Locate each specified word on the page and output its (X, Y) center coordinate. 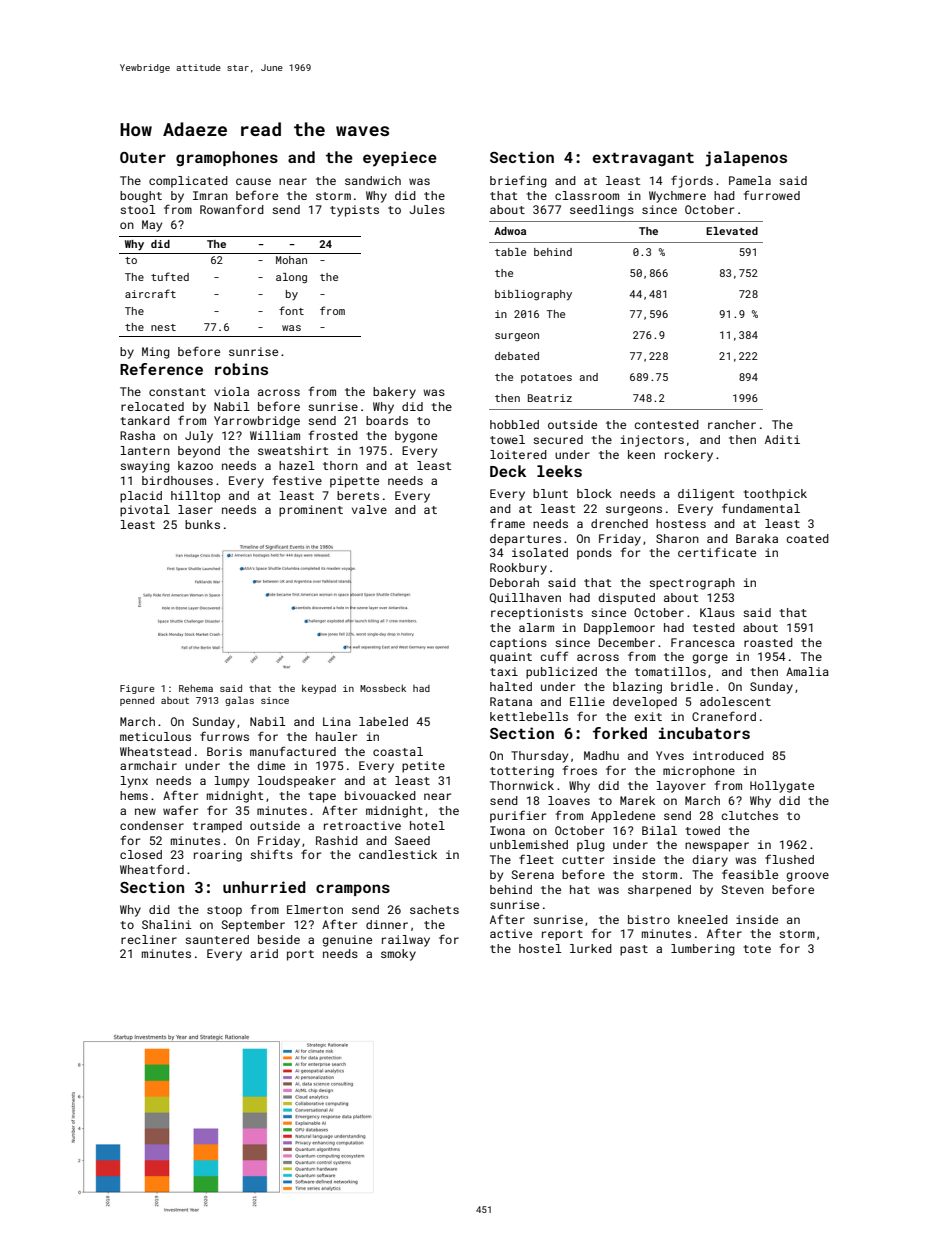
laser (195, 509)
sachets (434, 909)
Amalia (807, 671)
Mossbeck (383, 688)
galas (239, 701)
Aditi (782, 439)
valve (369, 509)
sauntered (217, 939)
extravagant (643, 159)
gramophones (227, 158)
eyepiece (400, 159)
